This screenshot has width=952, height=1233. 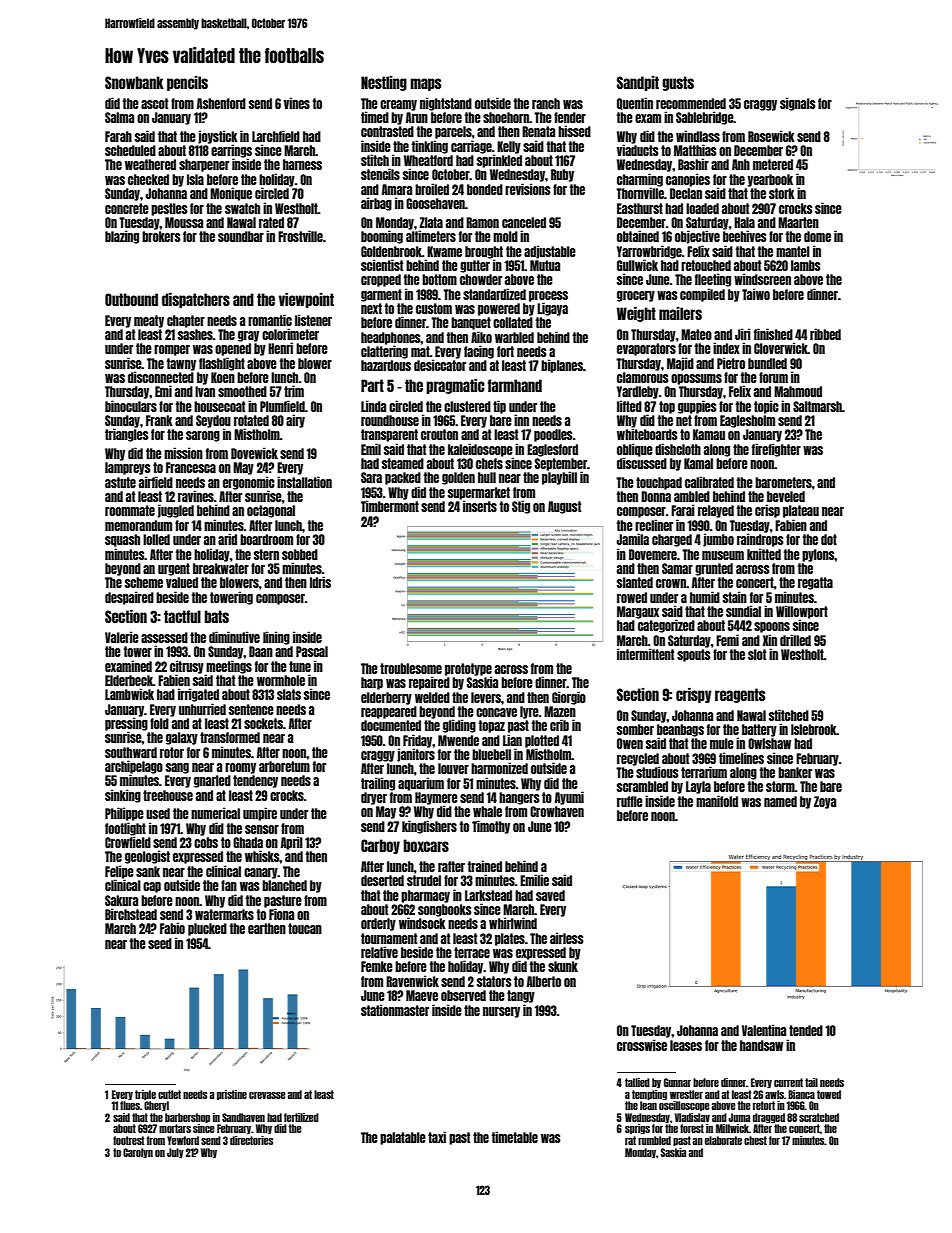 What do you see at coordinates (174, 569) in the screenshot?
I see `urgent` at bounding box center [174, 569].
